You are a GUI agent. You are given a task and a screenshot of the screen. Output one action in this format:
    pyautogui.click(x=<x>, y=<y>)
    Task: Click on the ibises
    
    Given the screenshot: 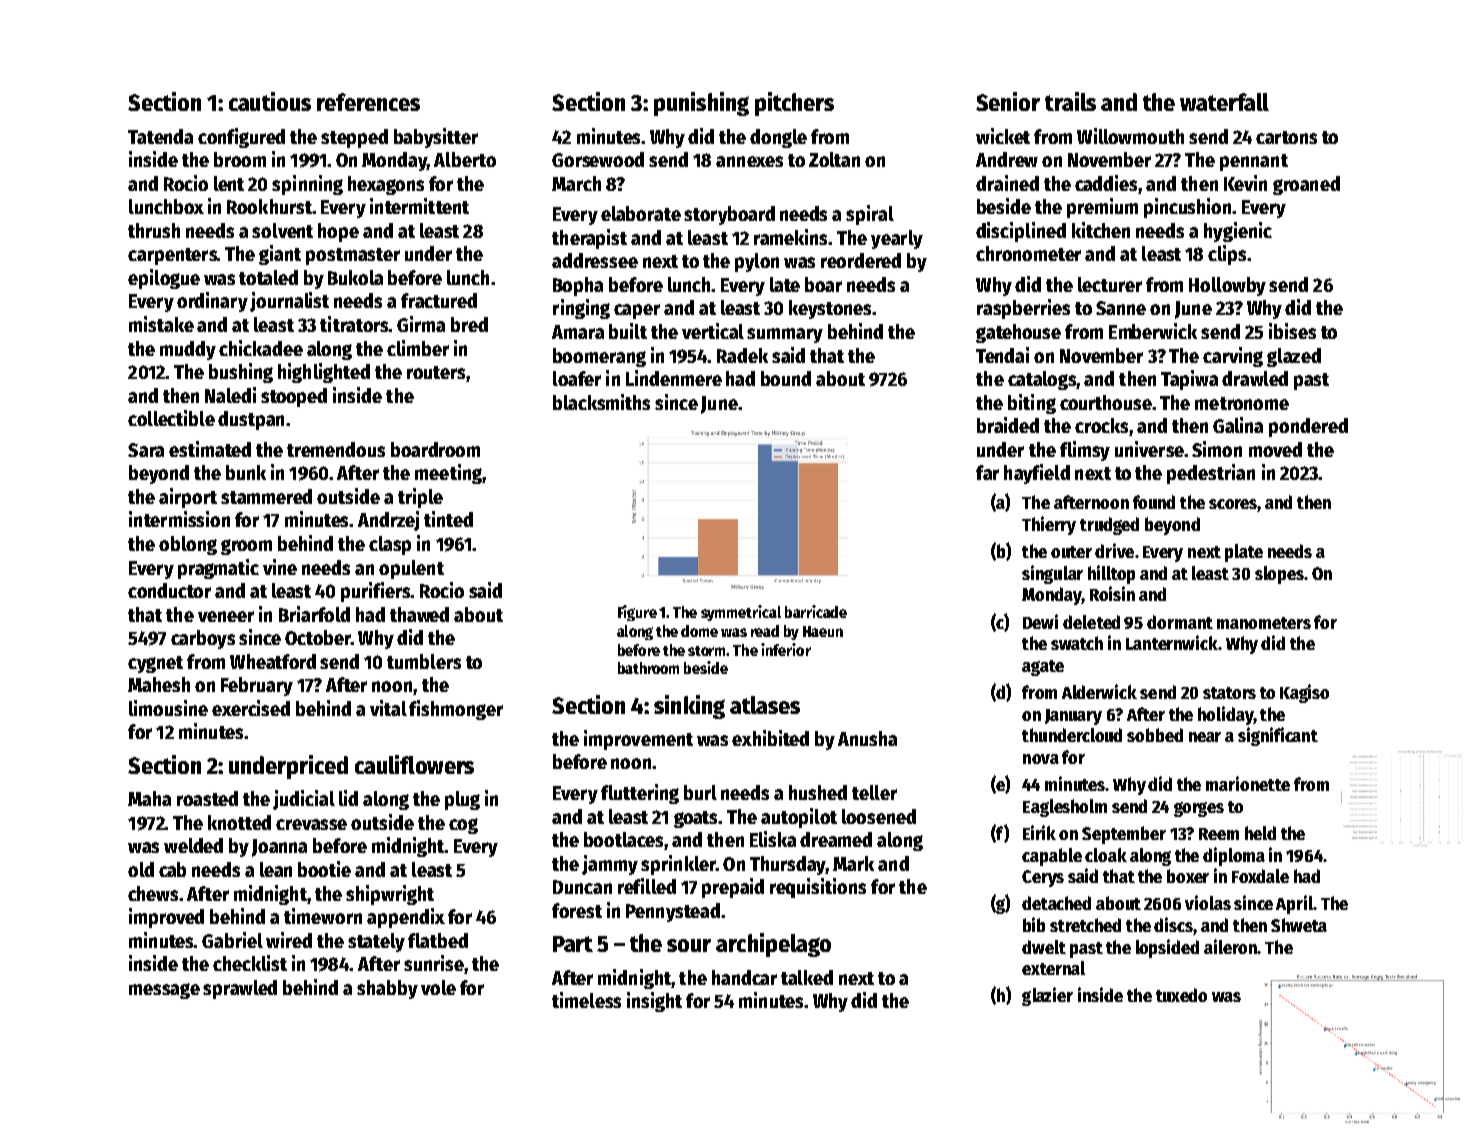 What is the action you would take?
    pyautogui.click(x=1292, y=331)
